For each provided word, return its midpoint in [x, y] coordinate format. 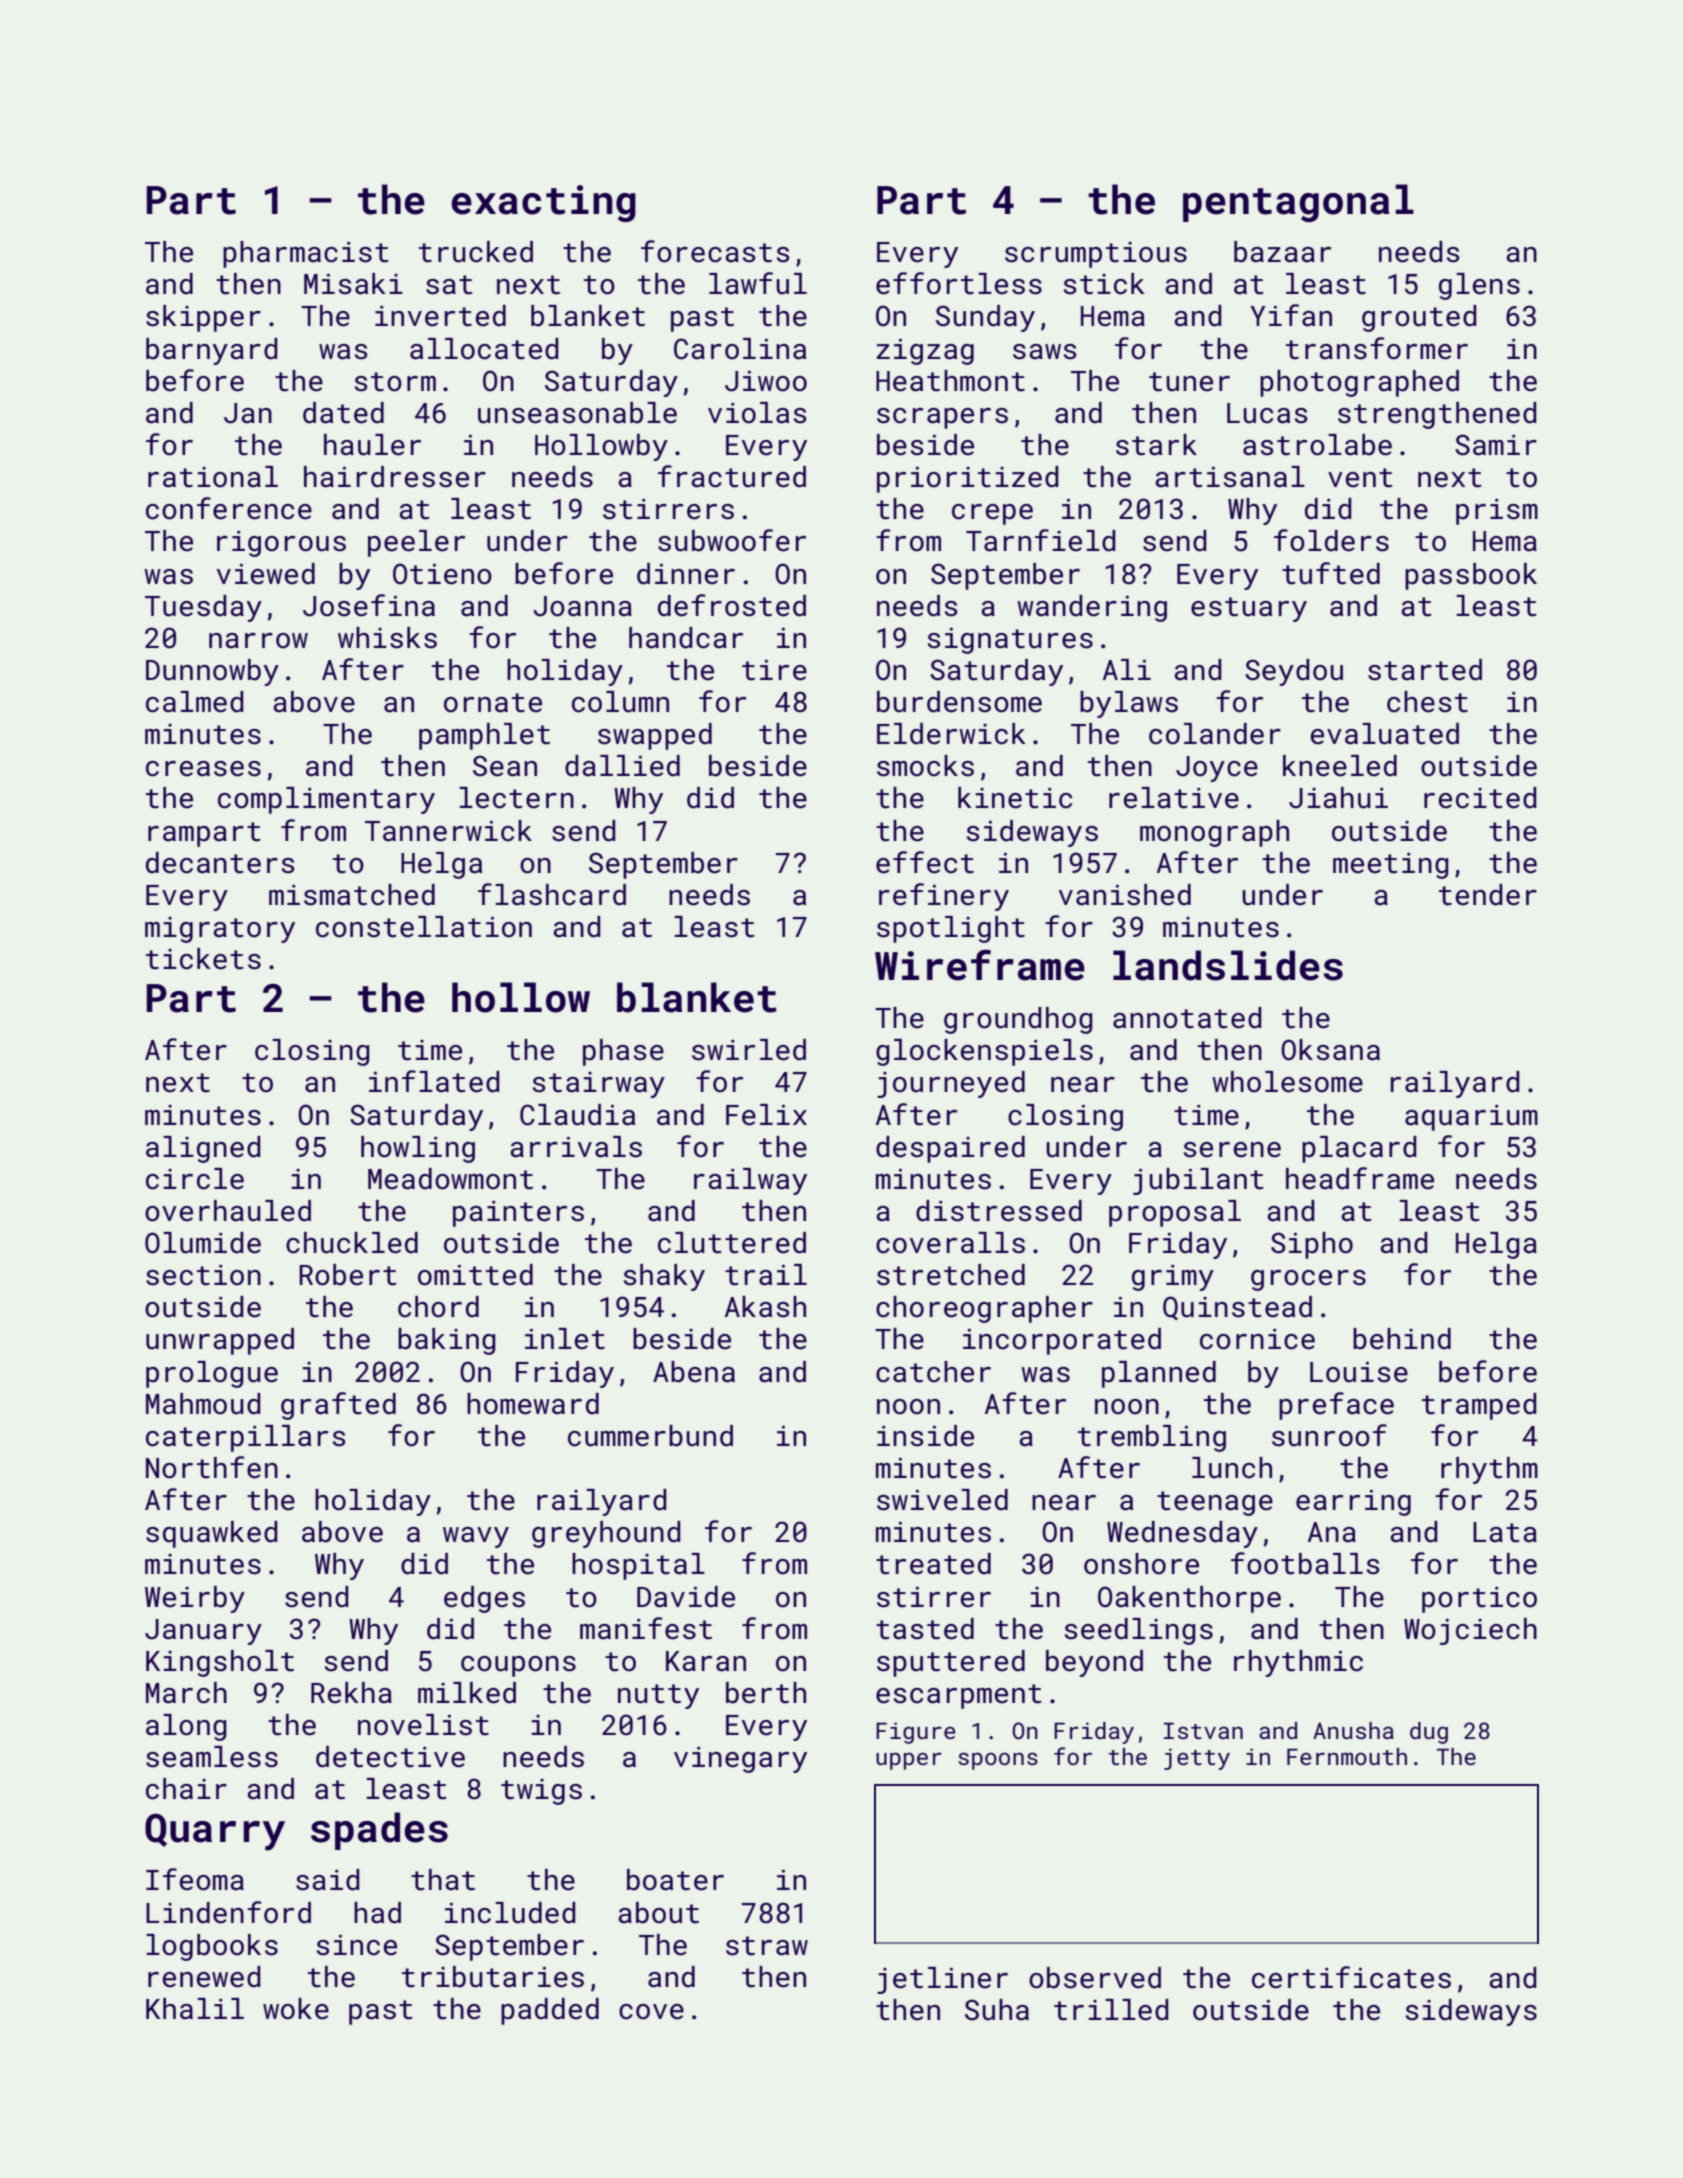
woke [296, 2009]
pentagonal [1298, 203]
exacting [543, 203]
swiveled [942, 1500]
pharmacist [305, 254]
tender [1488, 895]
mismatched [352, 895]
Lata [1505, 1532]
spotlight [951, 929]
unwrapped [220, 1341]
